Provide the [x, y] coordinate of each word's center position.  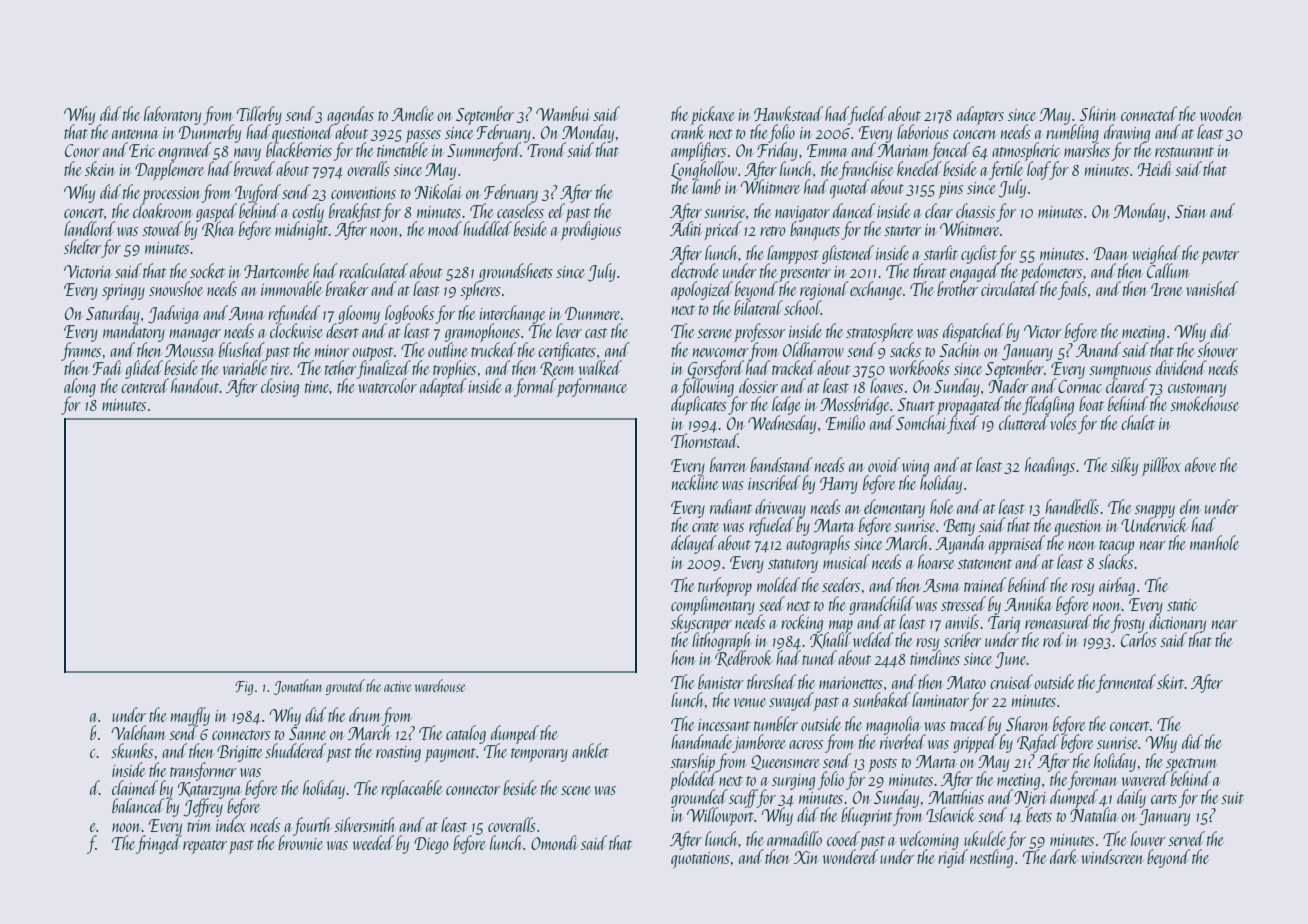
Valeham [138, 732]
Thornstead [704, 440]
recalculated [373, 270]
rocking [802, 623]
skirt [1171, 681]
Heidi [1155, 168]
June [1011, 660]
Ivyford [258, 193]
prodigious [591, 231]
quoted [850, 188]
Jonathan [298, 687]
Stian [1191, 211]
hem [683, 657]
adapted [443, 388]
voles [1063, 422]
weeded [373, 842]
